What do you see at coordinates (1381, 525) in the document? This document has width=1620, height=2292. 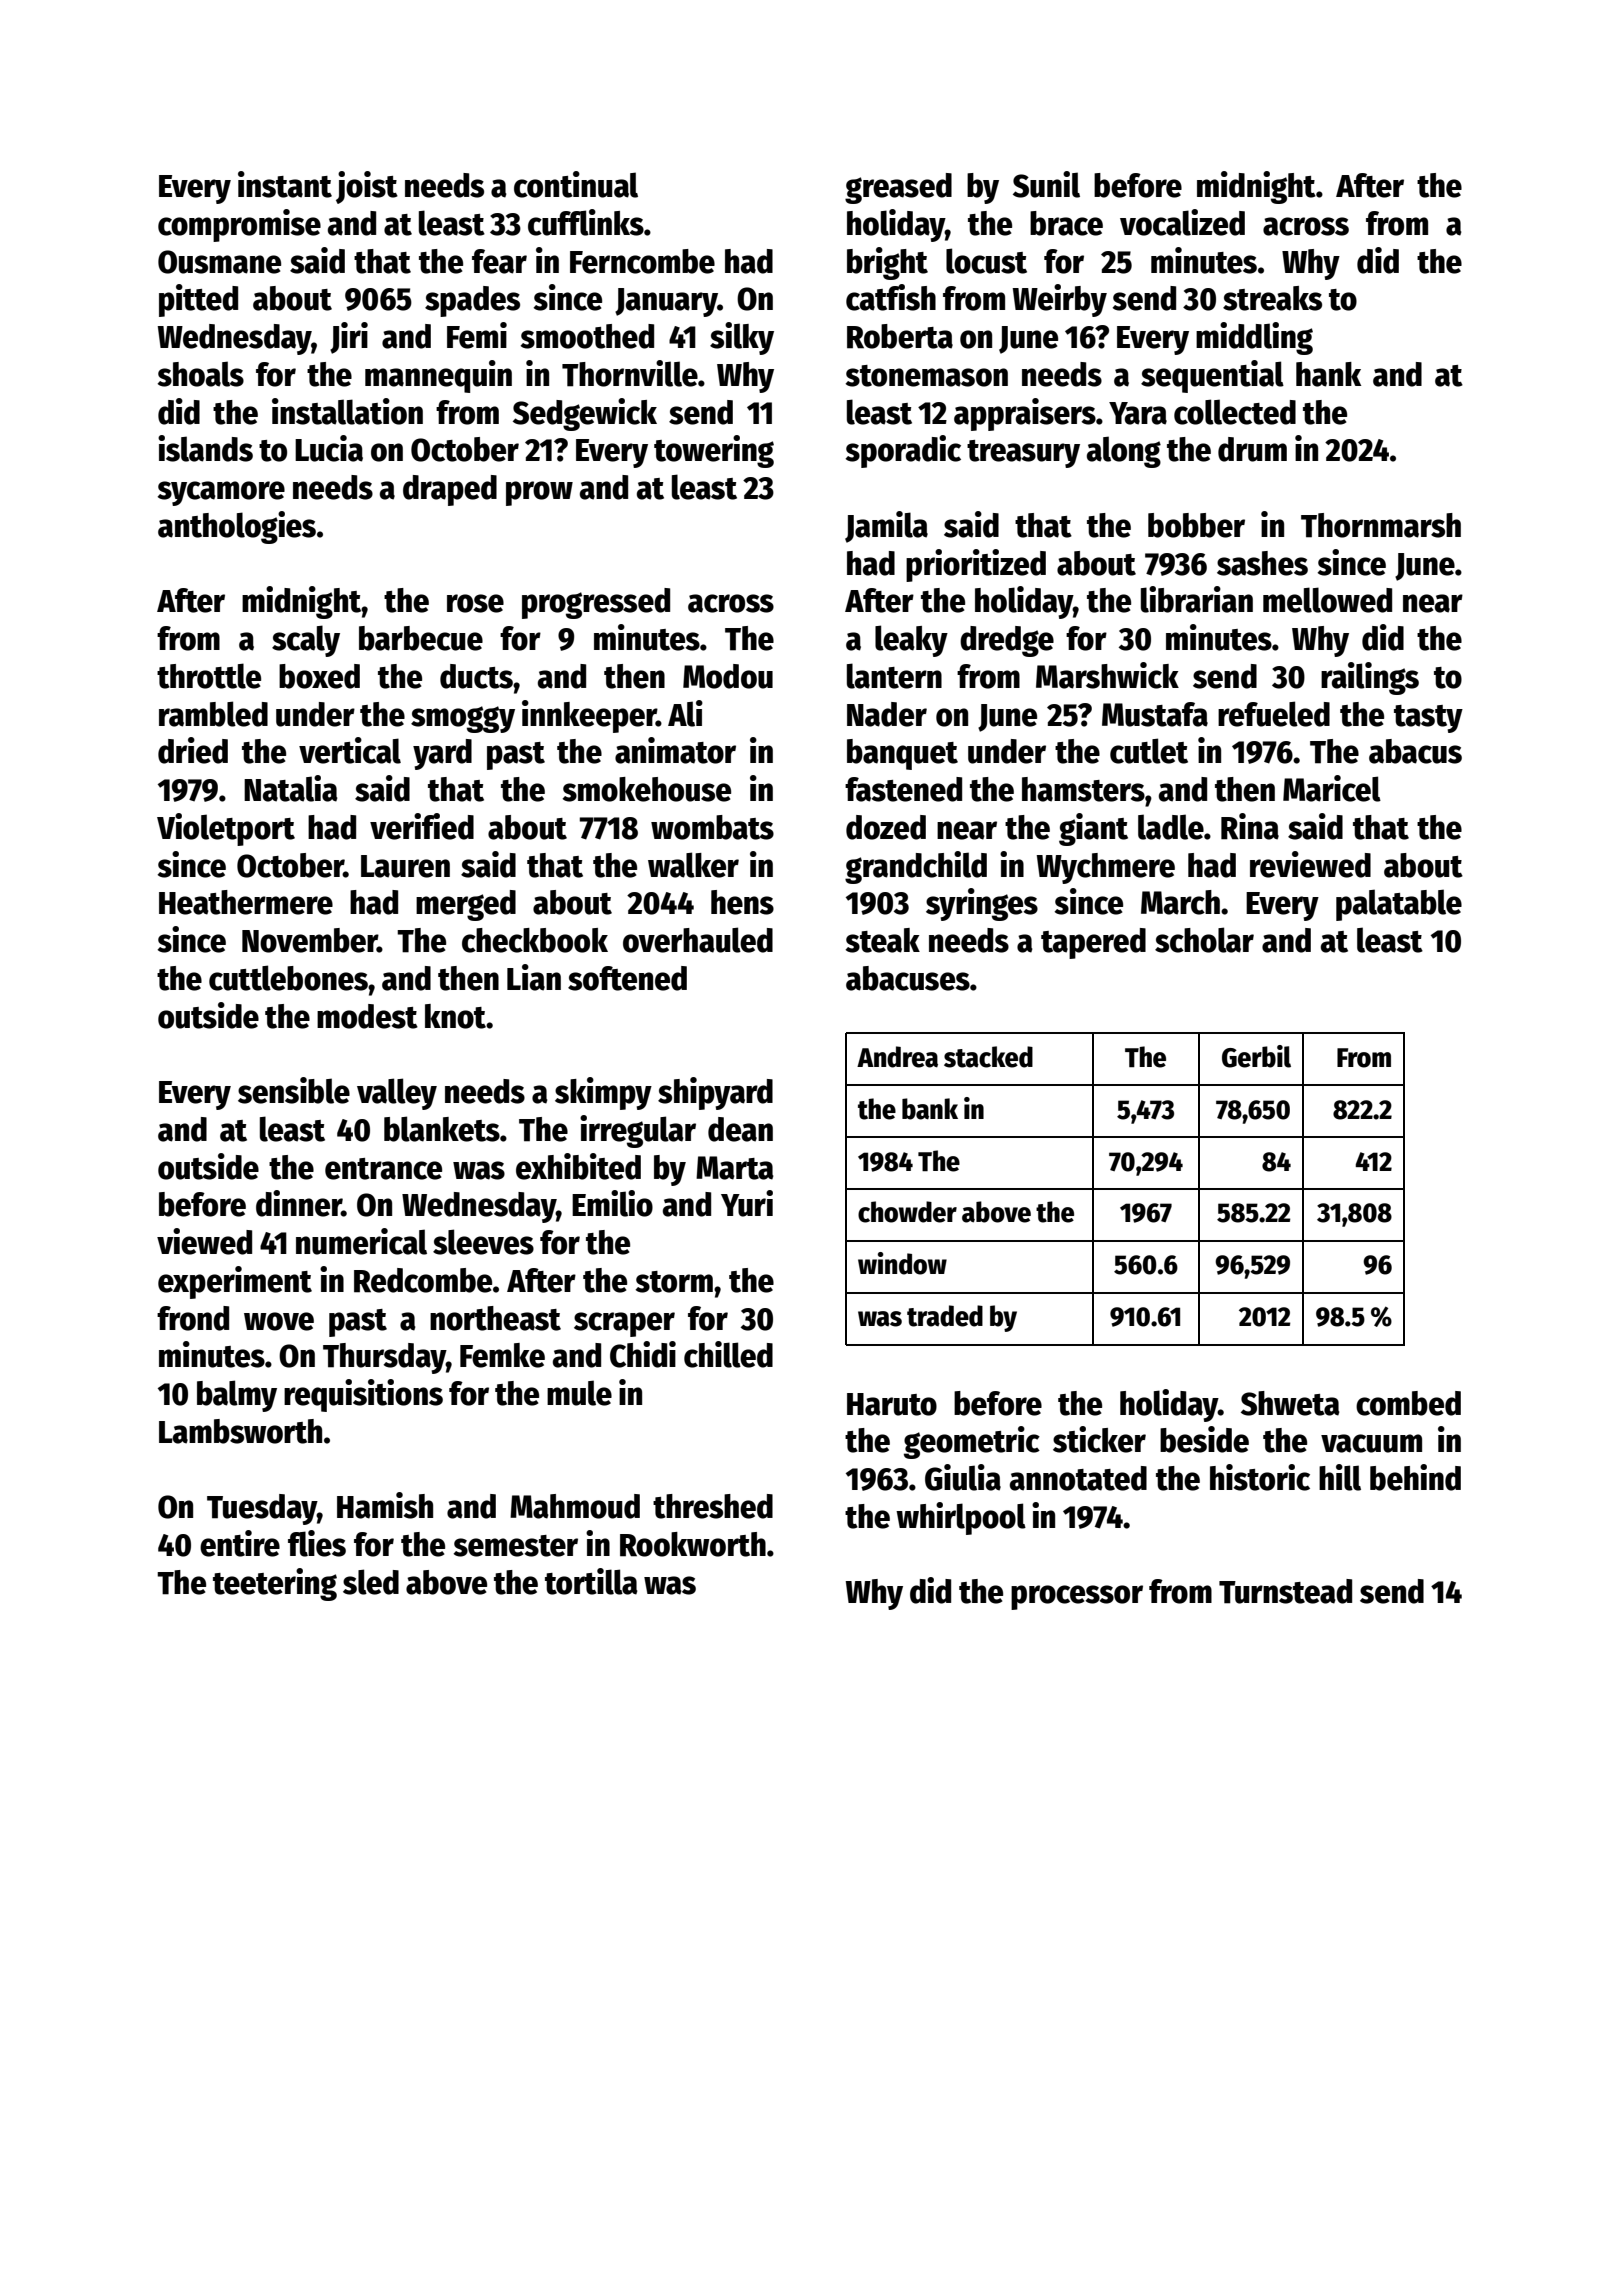 I see `Thornmarsh` at bounding box center [1381, 525].
